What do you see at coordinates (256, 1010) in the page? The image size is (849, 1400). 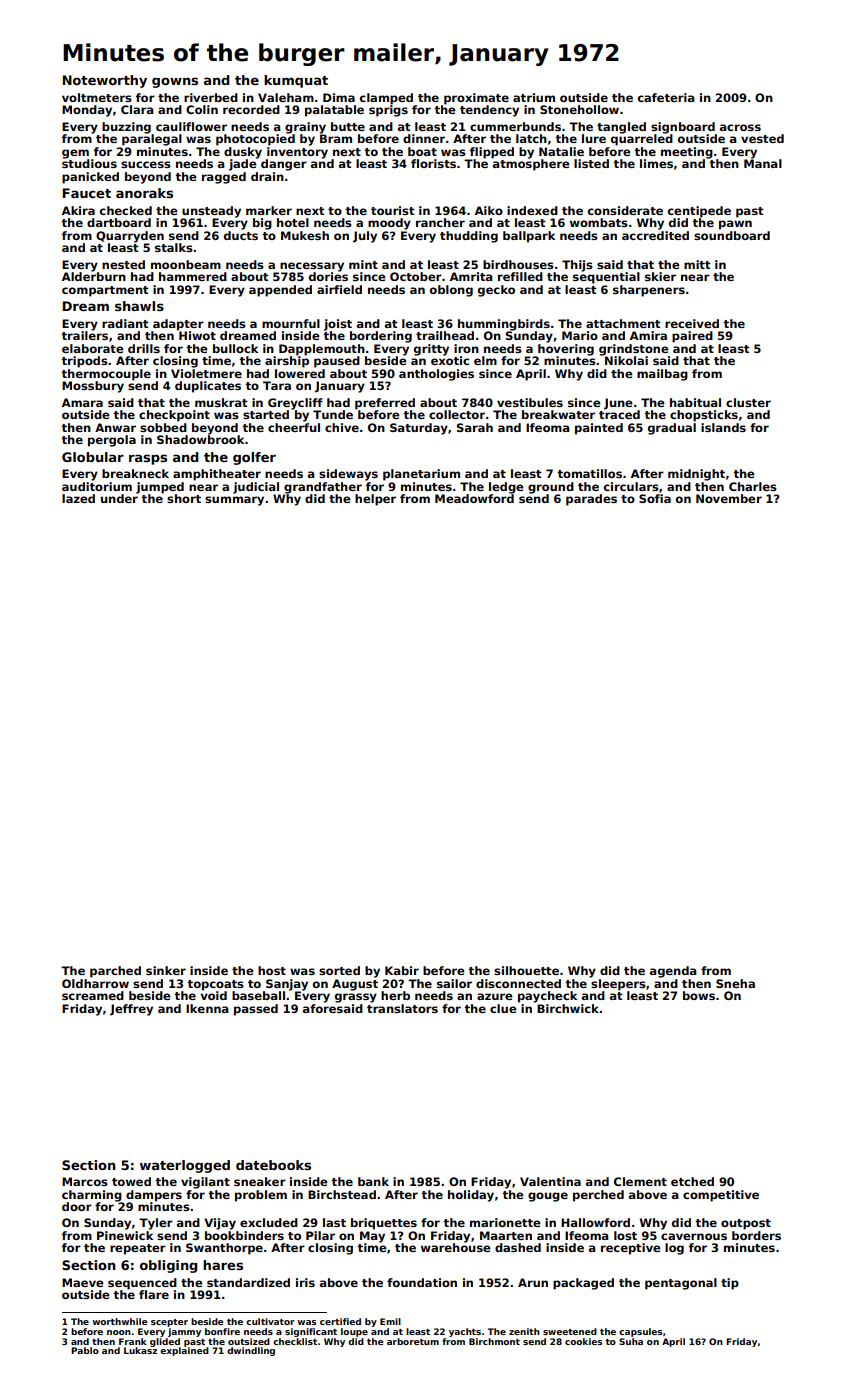 I see `passed` at bounding box center [256, 1010].
